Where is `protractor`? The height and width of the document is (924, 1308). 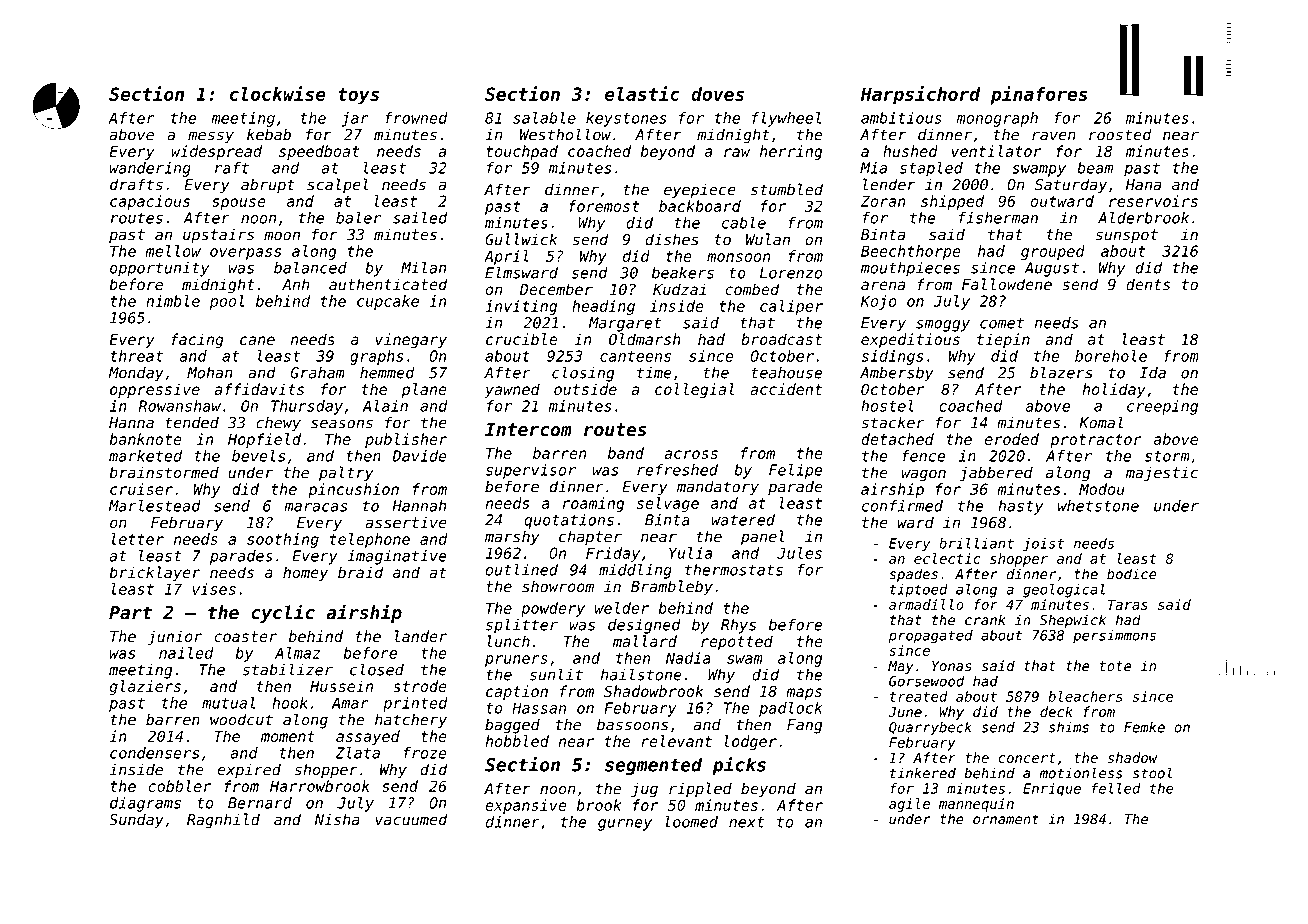 protractor is located at coordinates (1096, 441).
